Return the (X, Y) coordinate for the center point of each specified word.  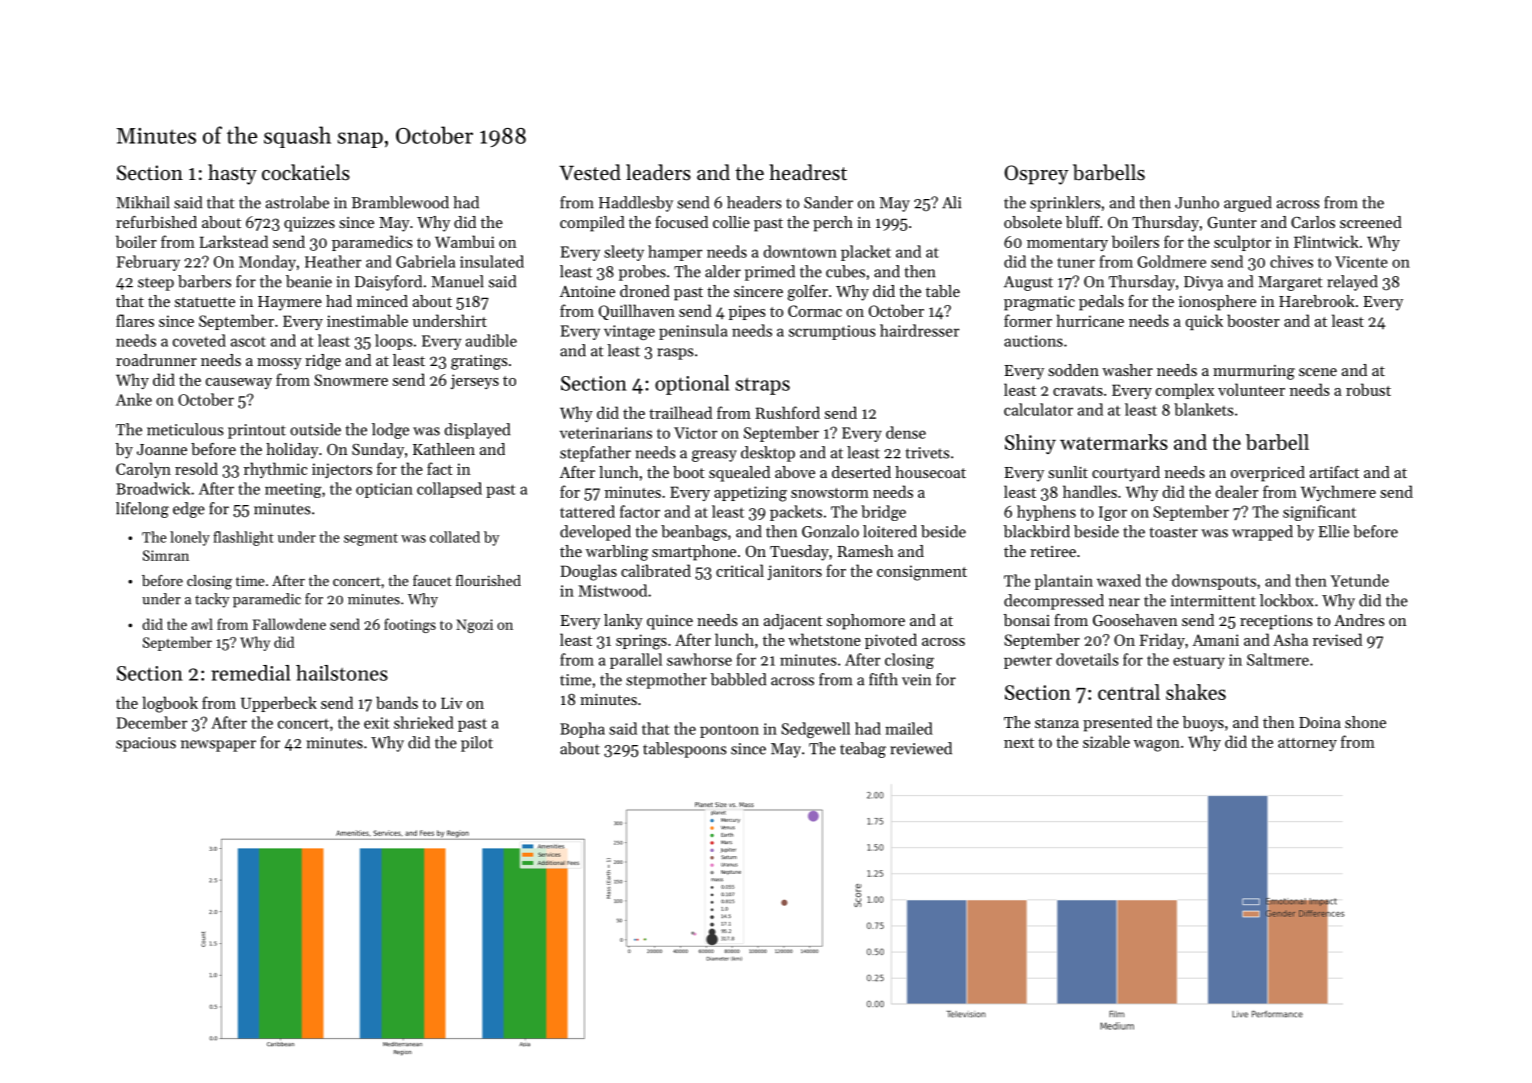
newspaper (218, 746)
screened (1371, 222)
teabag (863, 750)
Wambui (465, 241)
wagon (1157, 746)
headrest (808, 172)
